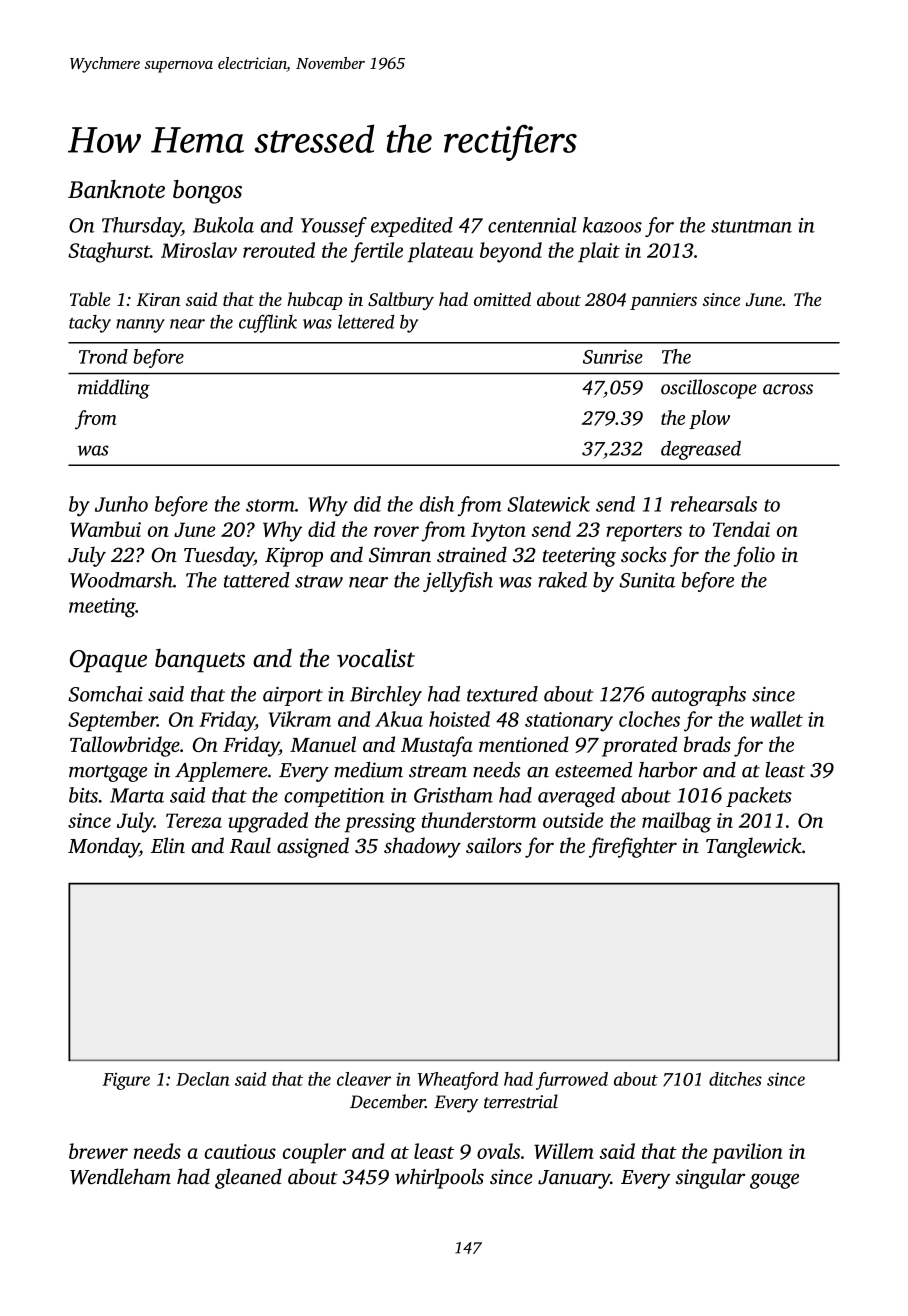  I want to click on Elin, so click(168, 845).
